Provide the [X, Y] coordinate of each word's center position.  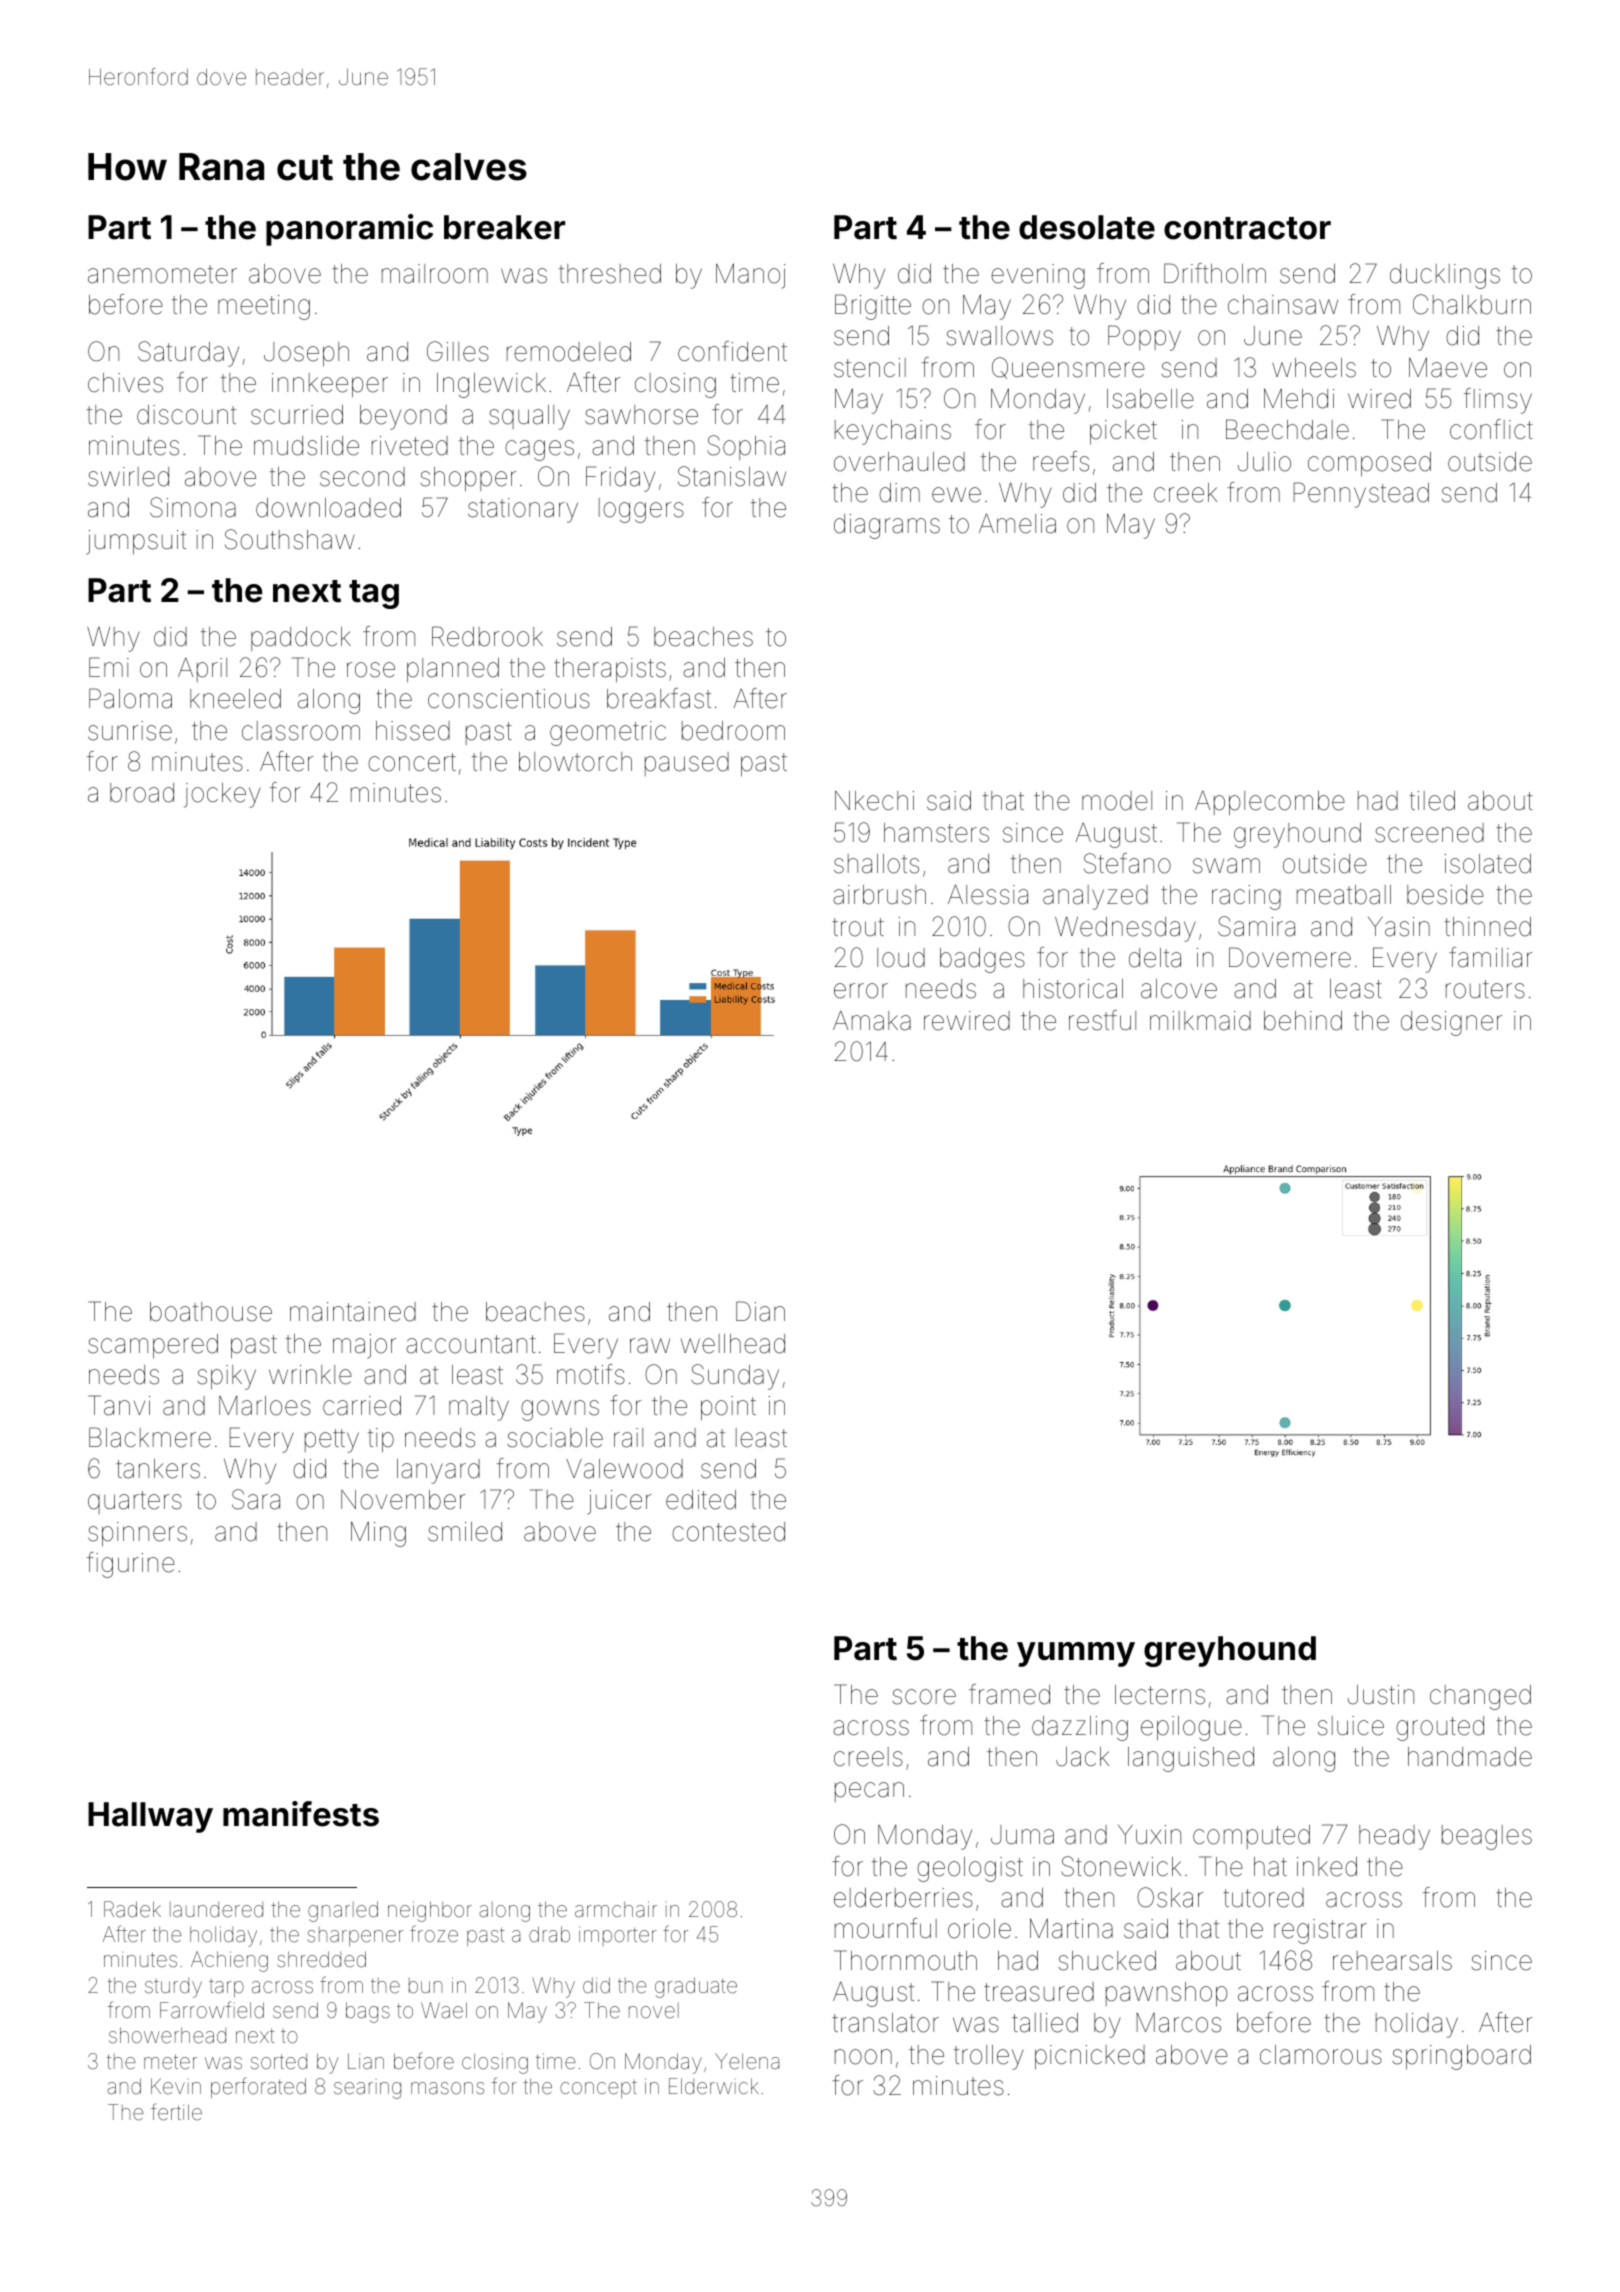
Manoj [750, 276]
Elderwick [714, 2086]
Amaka [872, 1021]
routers [1485, 989]
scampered [153, 1346]
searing [367, 2089]
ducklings [1445, 276]
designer [1451, 1023]
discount [186, 415]
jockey [222, 795]
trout [858, 927]
